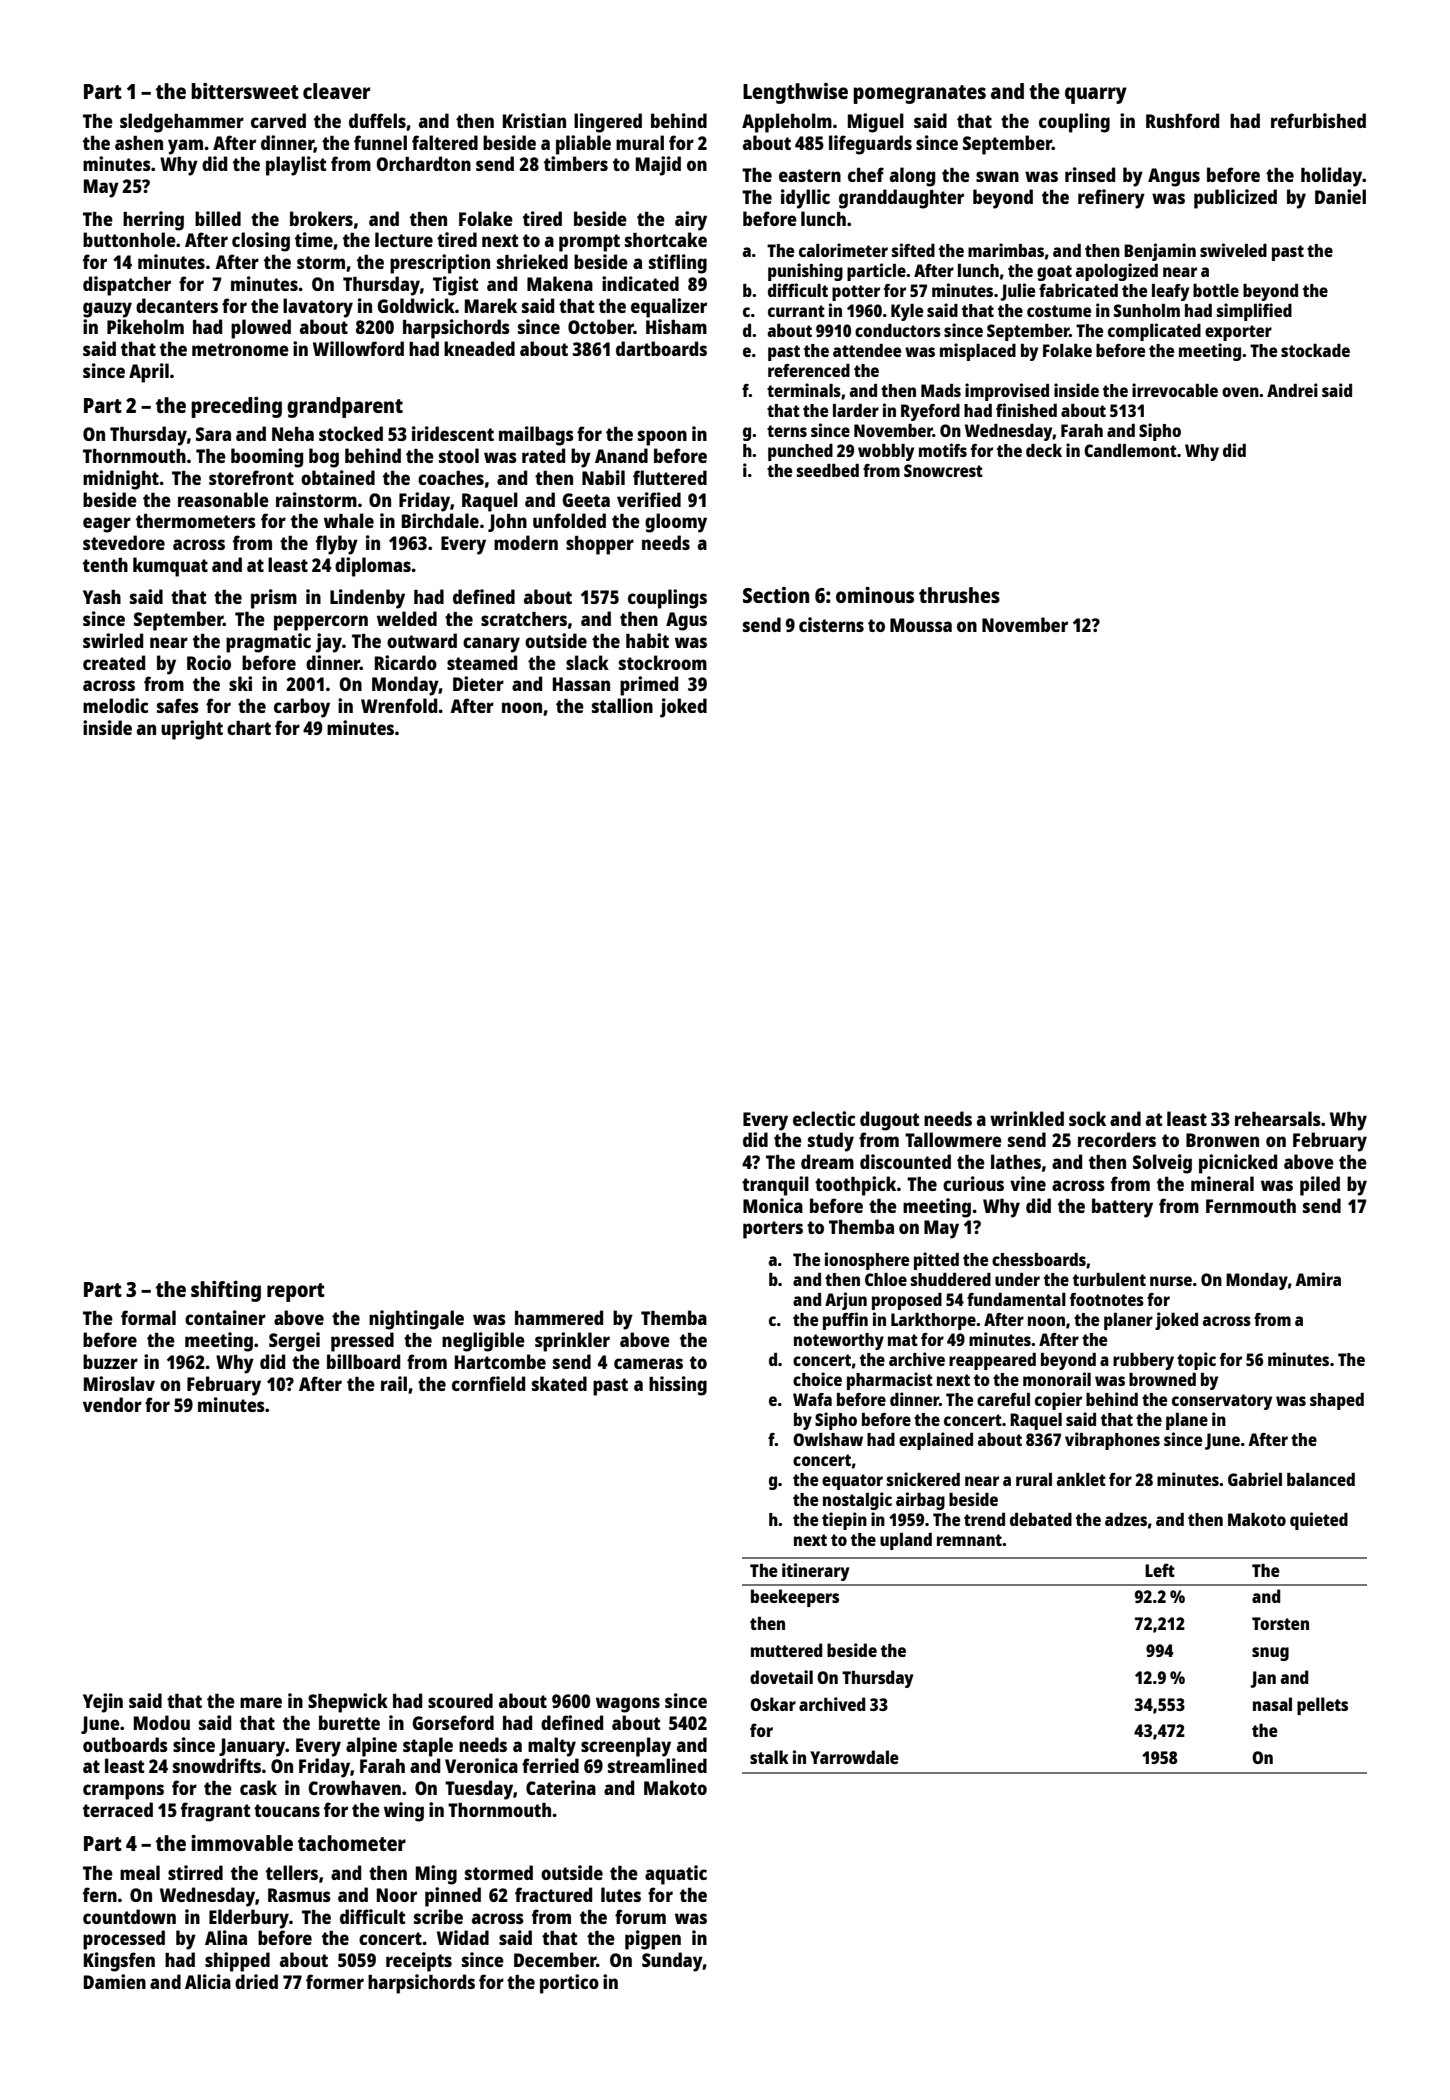 The image size is (1450, 2100). I want to click on Lengthwise, so click(795, 93).
